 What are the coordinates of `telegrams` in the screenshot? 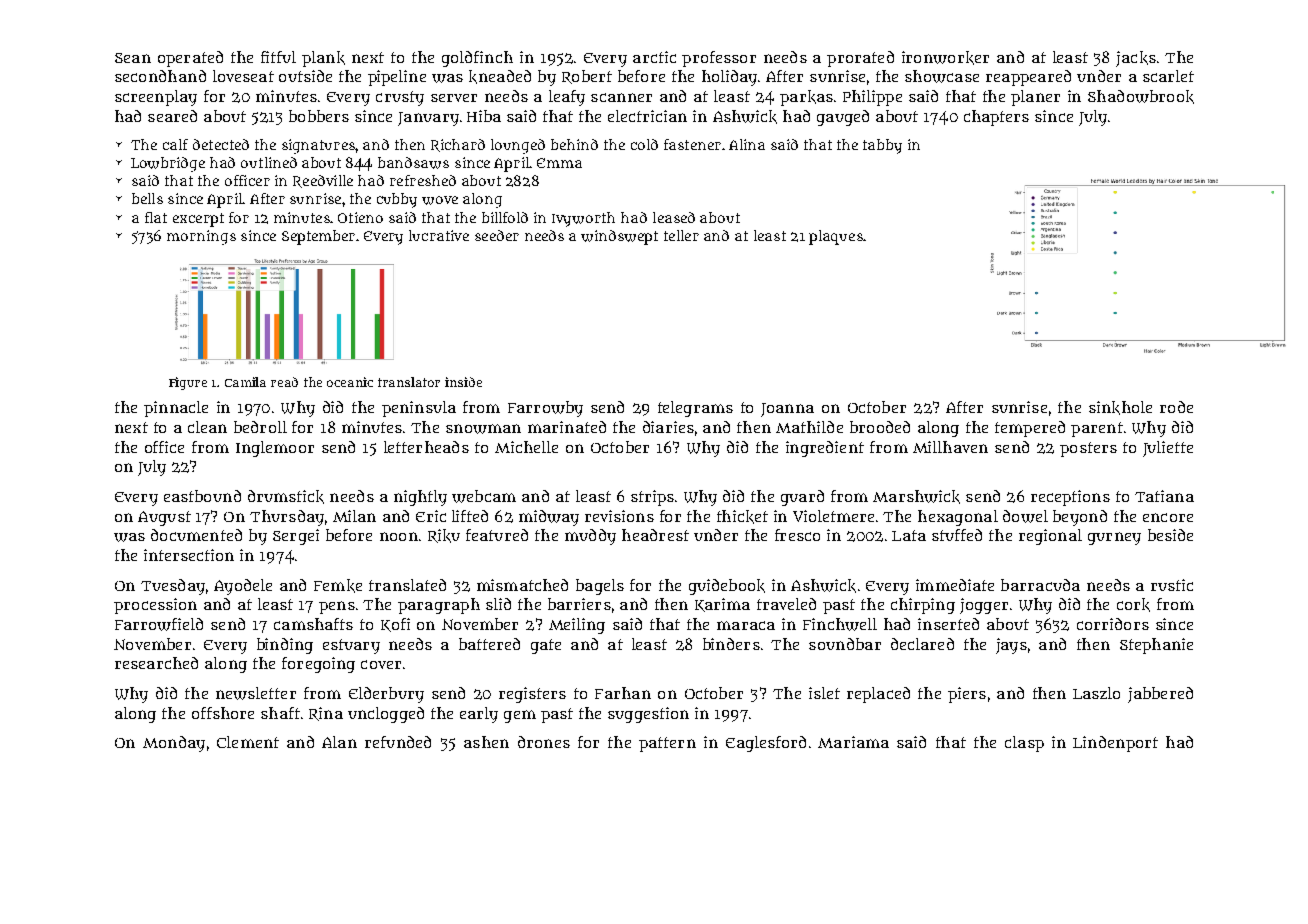 It's located at (695, 409).
